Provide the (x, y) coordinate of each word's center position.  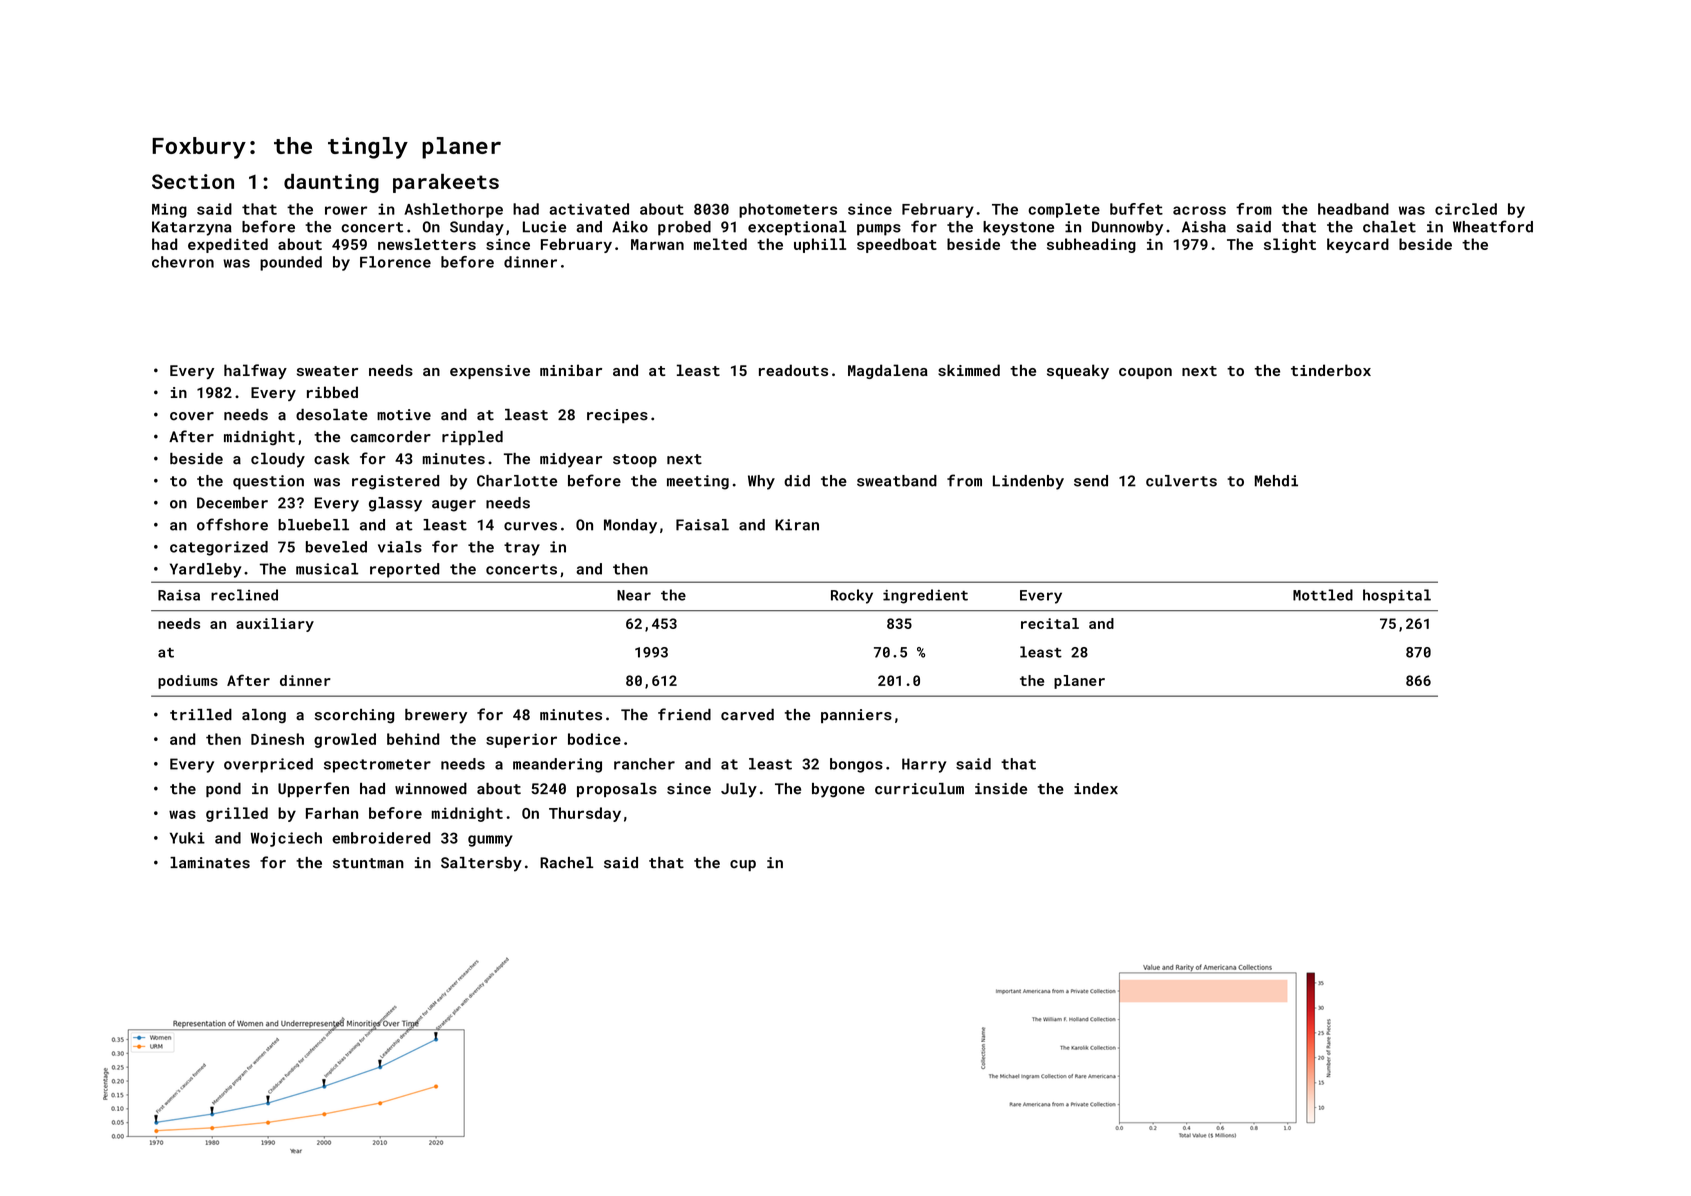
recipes (617, 416)
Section (193, 181)
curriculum (919, 789)
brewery (436, 716)
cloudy (278, 460)
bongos (856, 765)
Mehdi (1276, 481)
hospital (1397, 596)
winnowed (431, 789)
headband (1353, 209)
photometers (788, 210)
